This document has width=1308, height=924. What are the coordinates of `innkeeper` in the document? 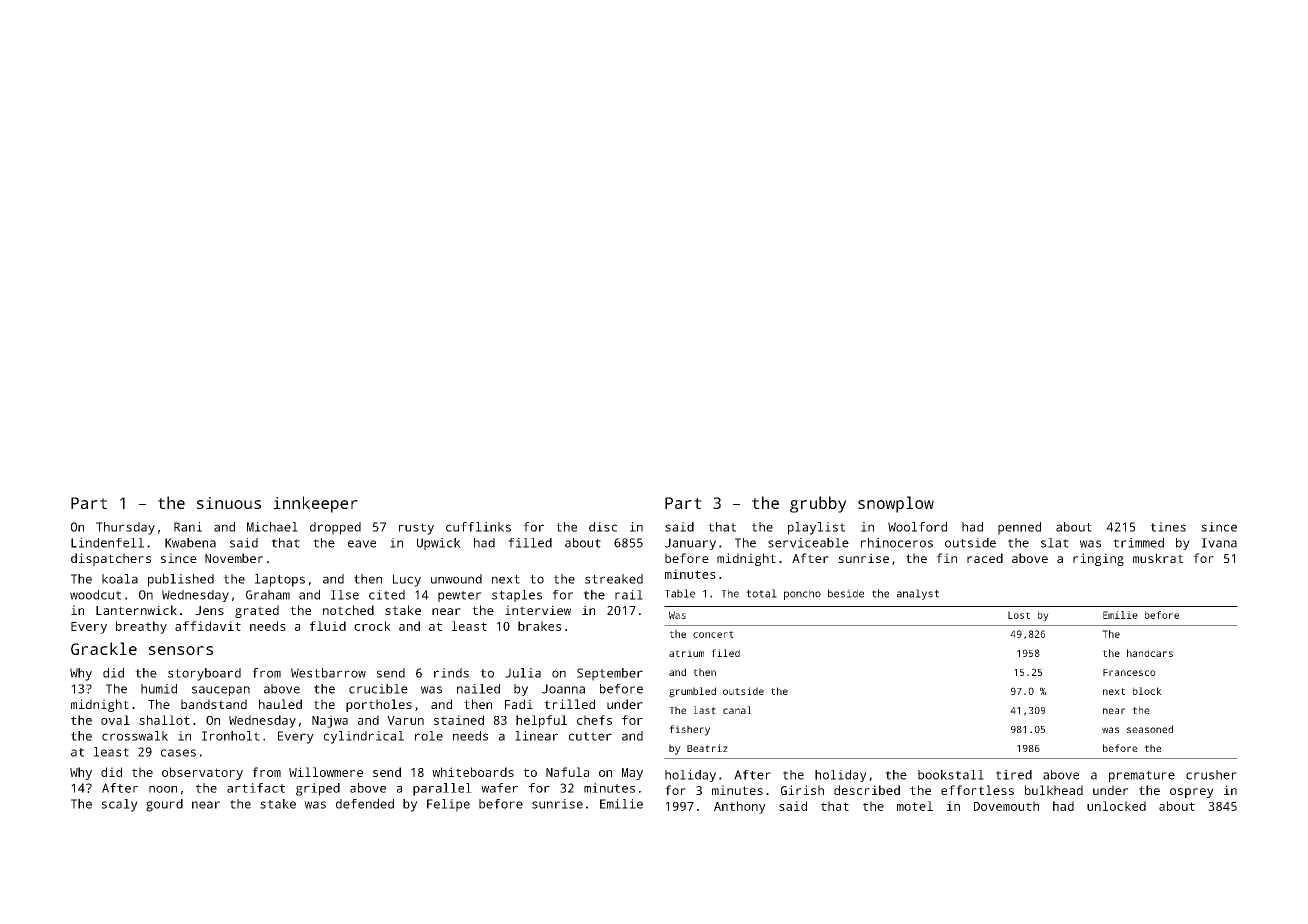 It's located at (316, 504).
